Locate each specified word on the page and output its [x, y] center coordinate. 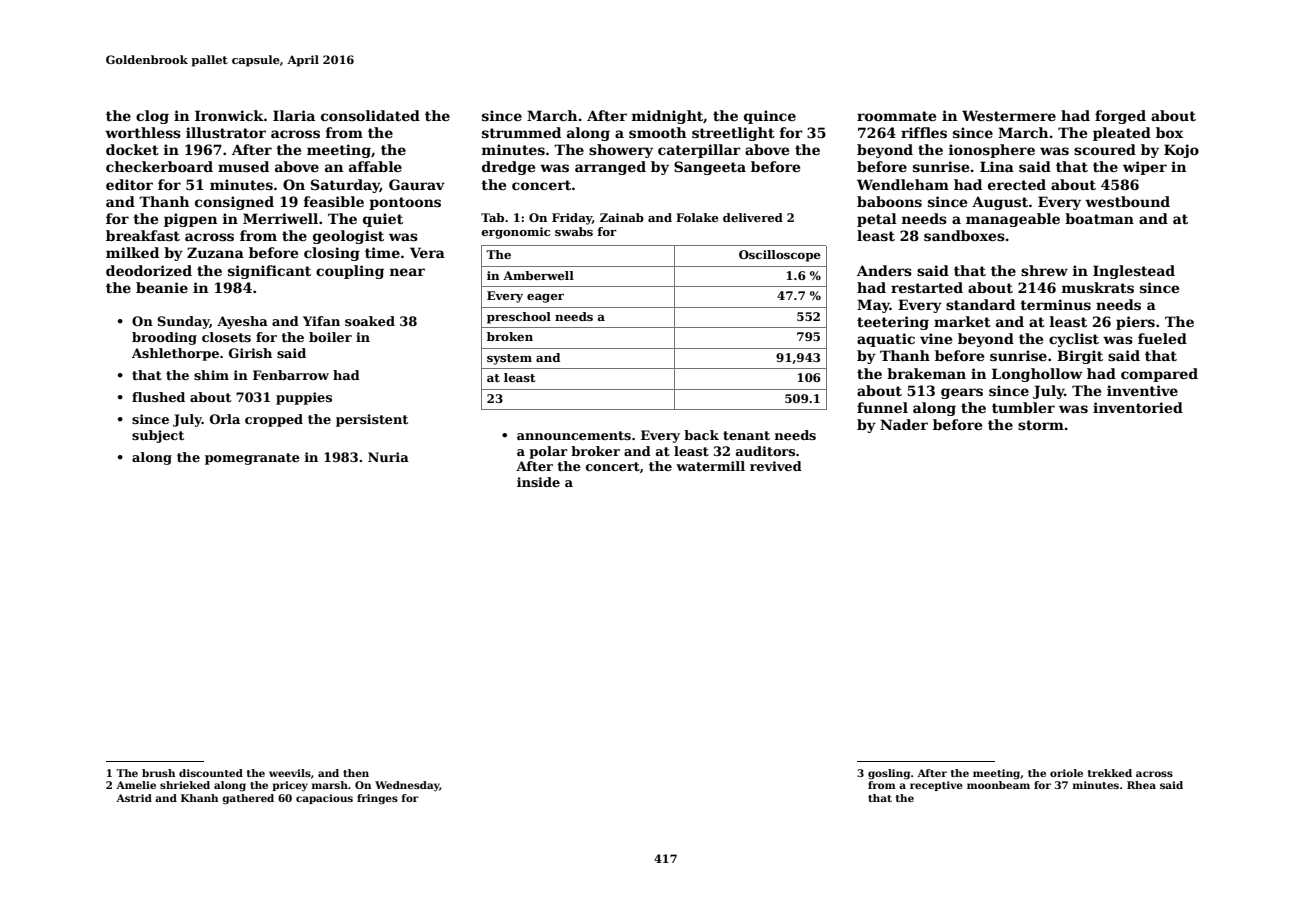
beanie [162, 287]
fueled [1162, 338]
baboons [889, 201]
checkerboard [159, 166]
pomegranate [252, 459]
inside [538, 482]
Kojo [1181, 151]
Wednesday [407, 786]
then [356, 773]
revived [776, 466]
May [873, 306]
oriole [1066, 773]
